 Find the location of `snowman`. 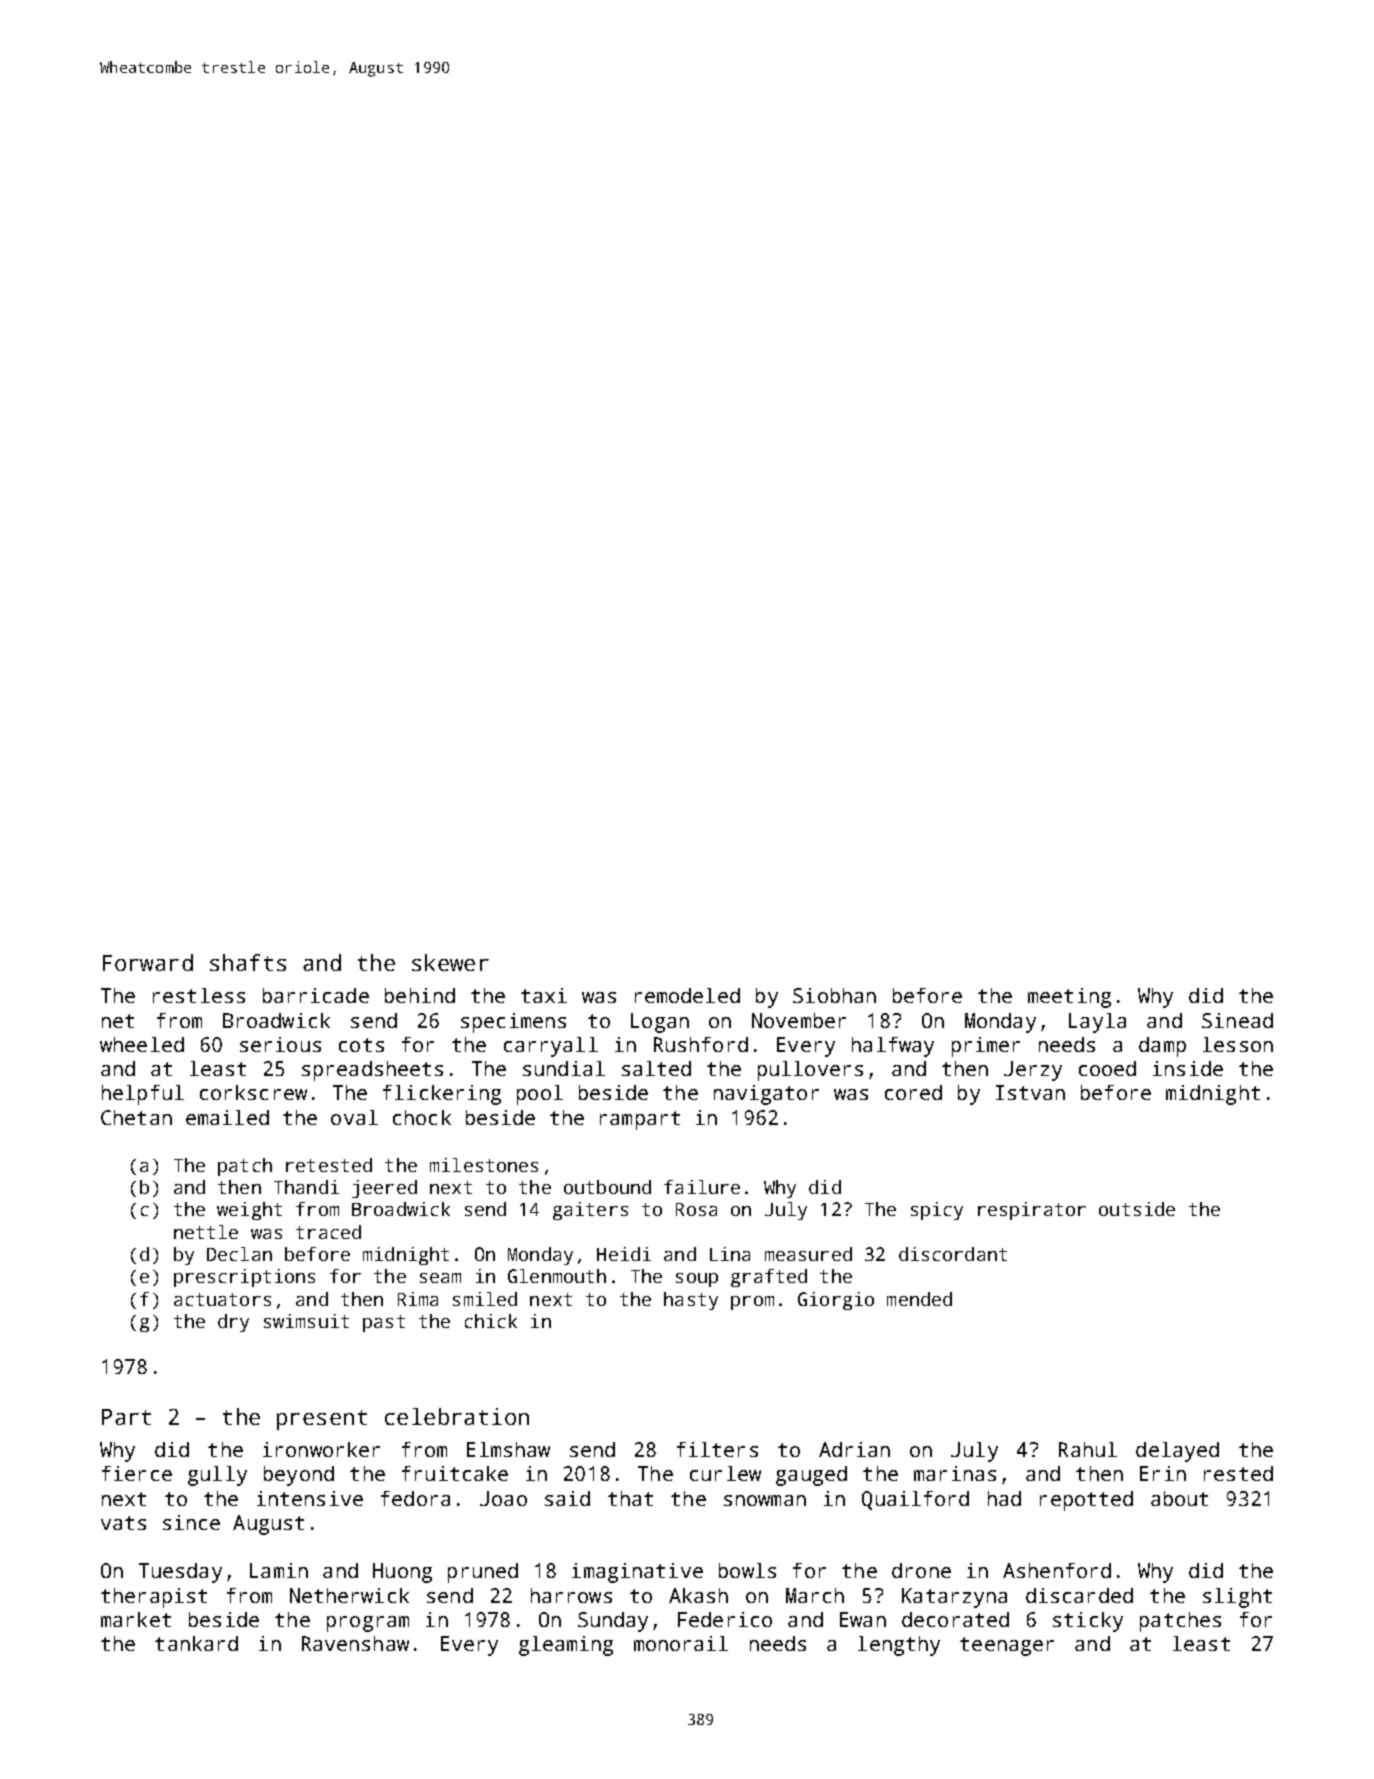

snowman is located at coordinates (765, 1500).
